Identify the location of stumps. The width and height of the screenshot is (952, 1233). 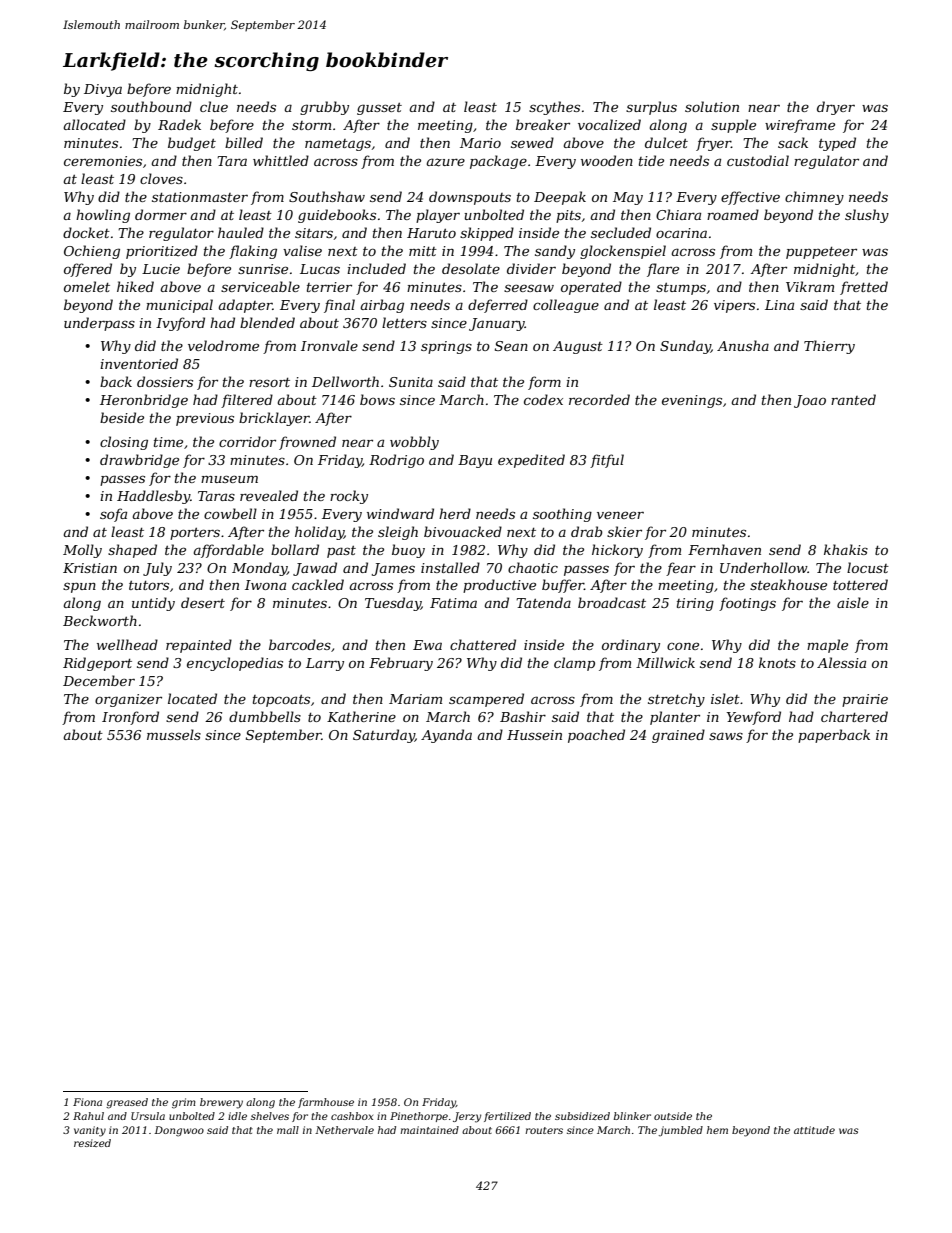
(681, 289).
